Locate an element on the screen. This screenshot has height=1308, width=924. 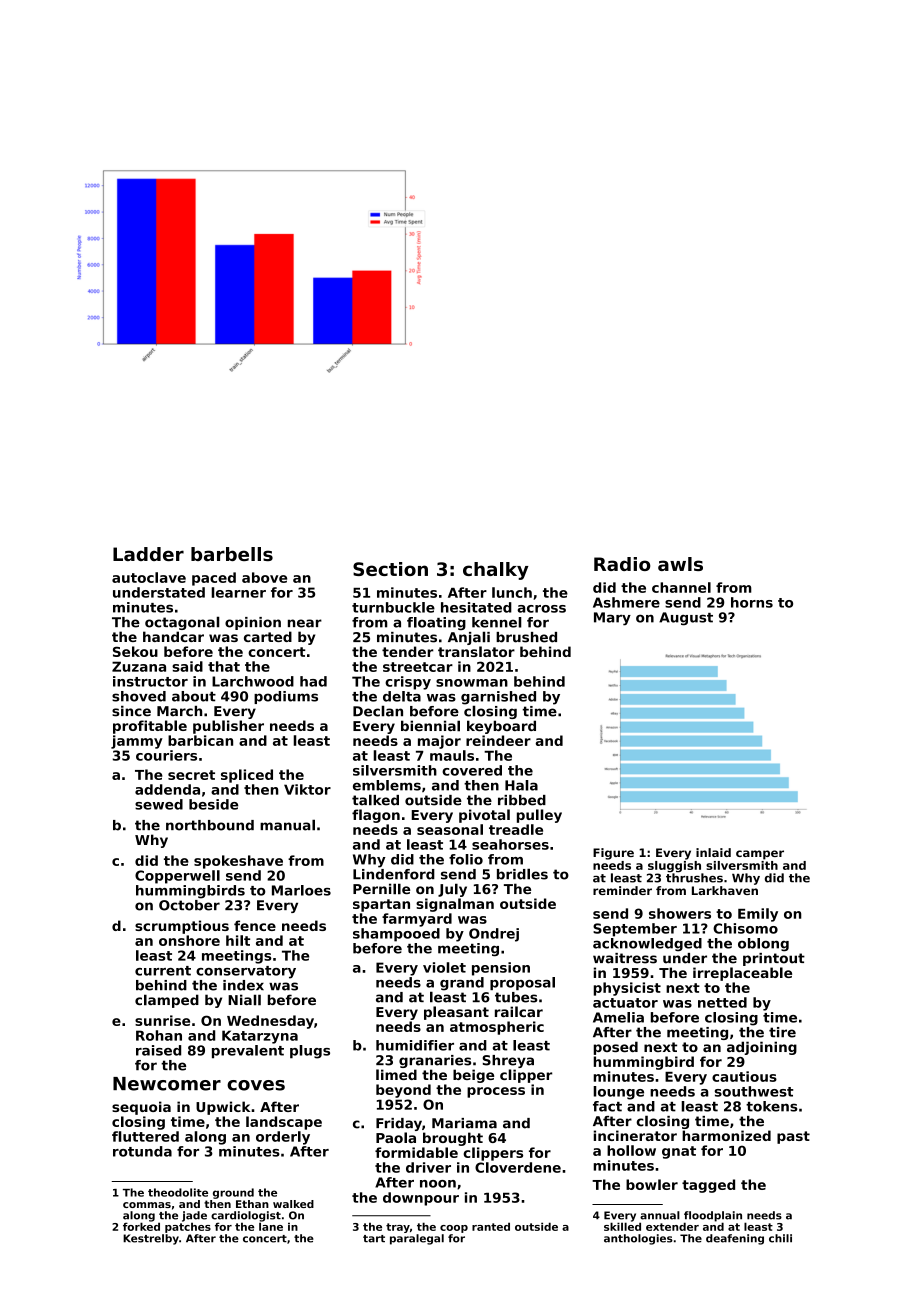
hesitated is located at coordinates (476, 607).
